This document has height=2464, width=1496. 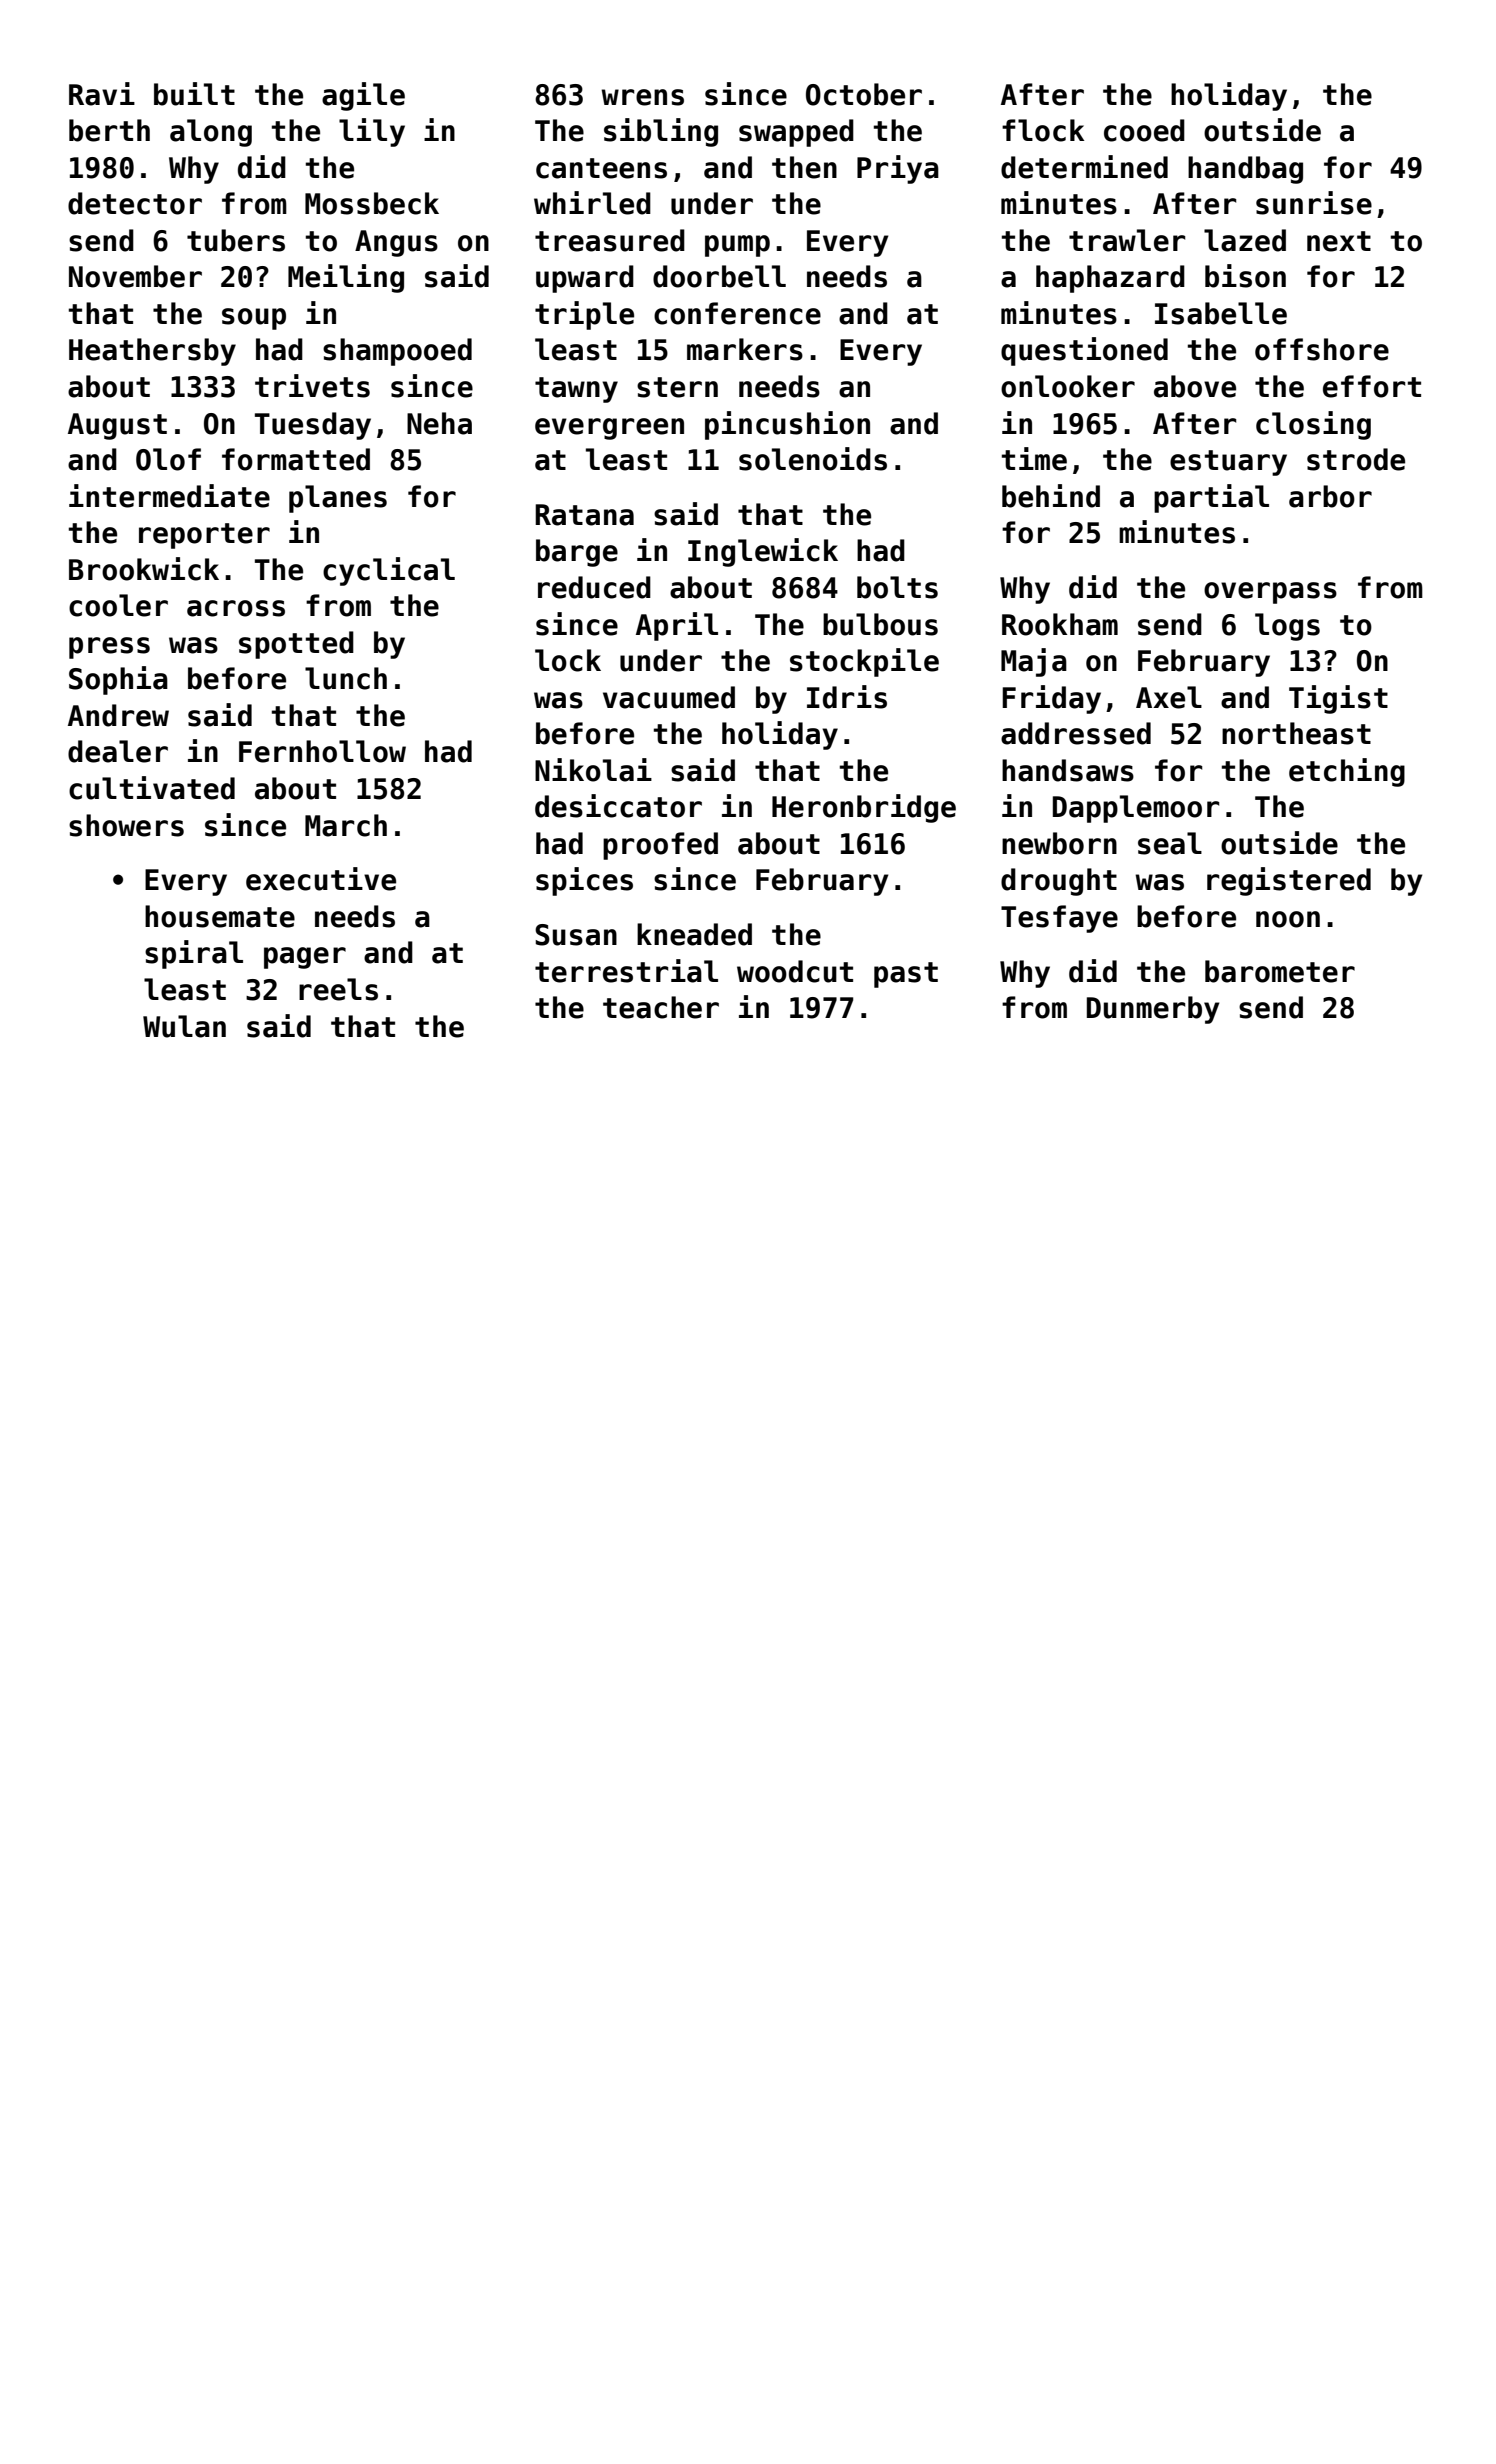 What do you see at coordinates (346, 825) in the document?
I see `March` at bounding box center [346, 825].
